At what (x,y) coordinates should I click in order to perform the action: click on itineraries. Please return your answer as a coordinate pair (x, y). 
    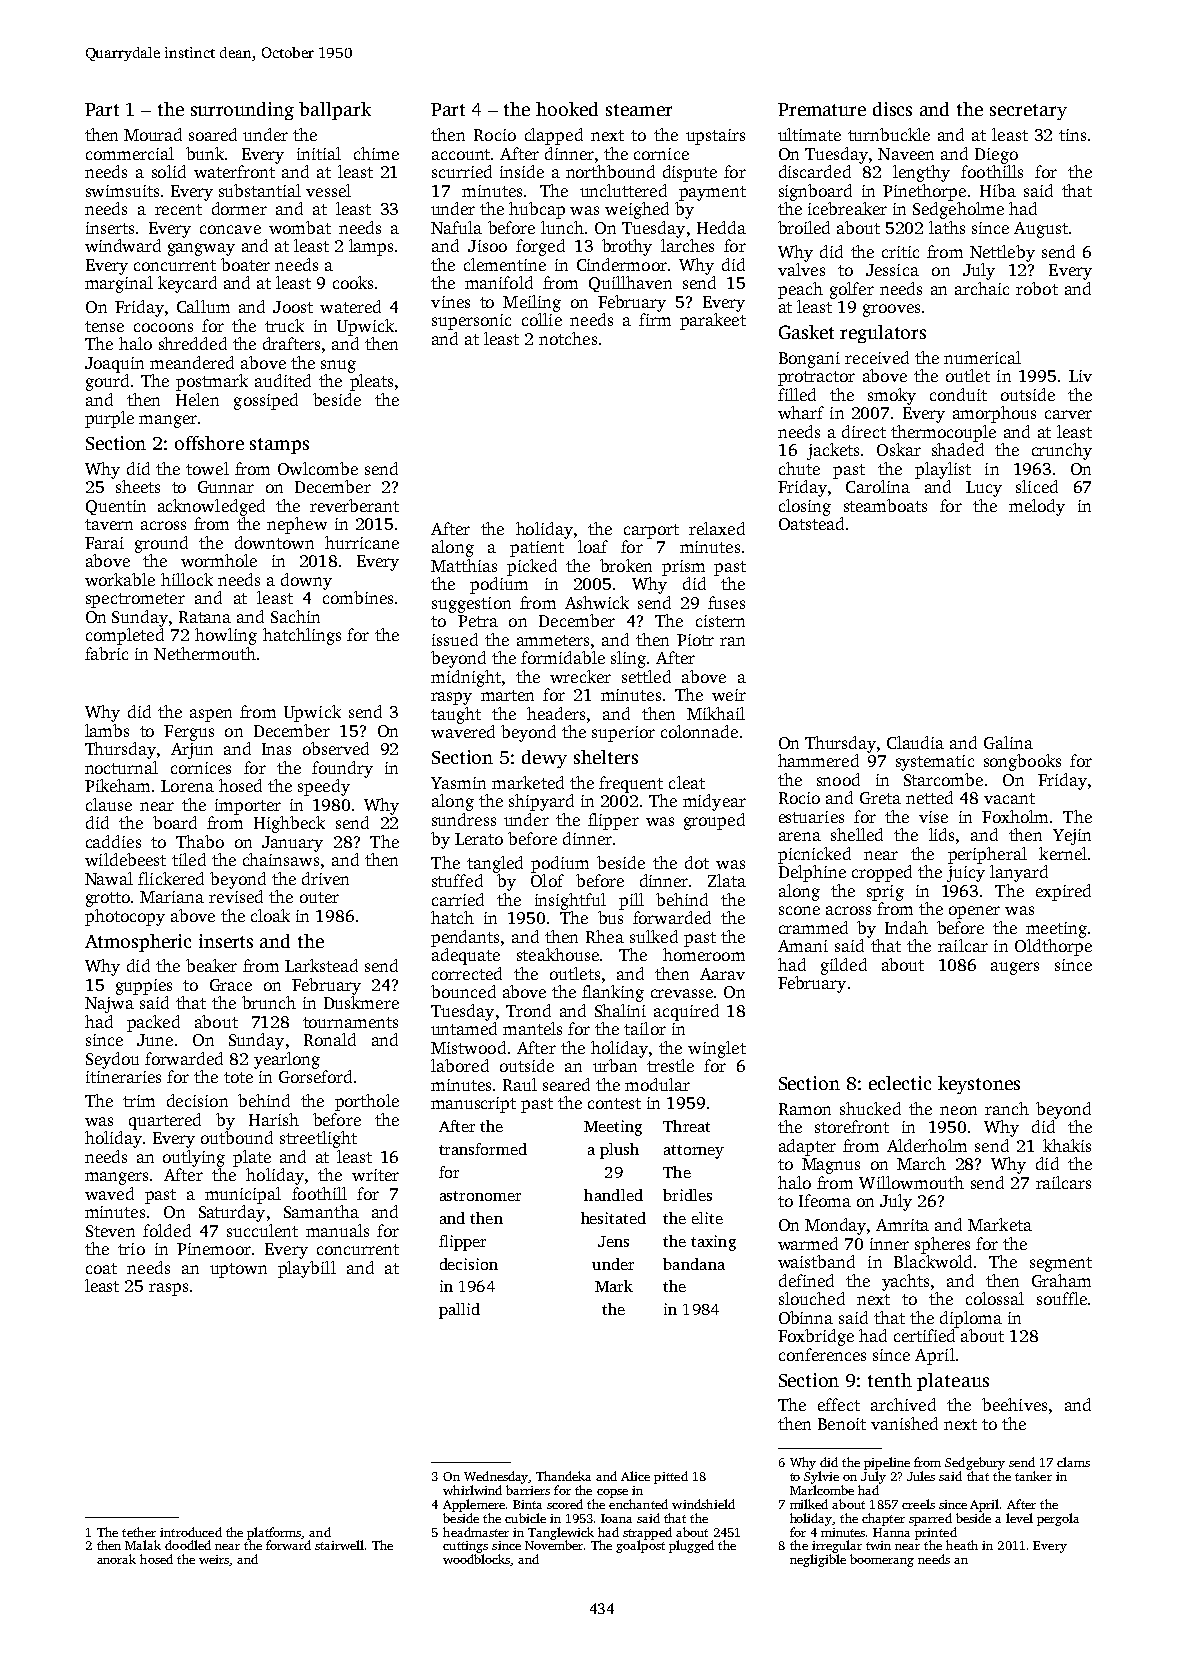
    Looking at the image, I should click on (123, 1077).
